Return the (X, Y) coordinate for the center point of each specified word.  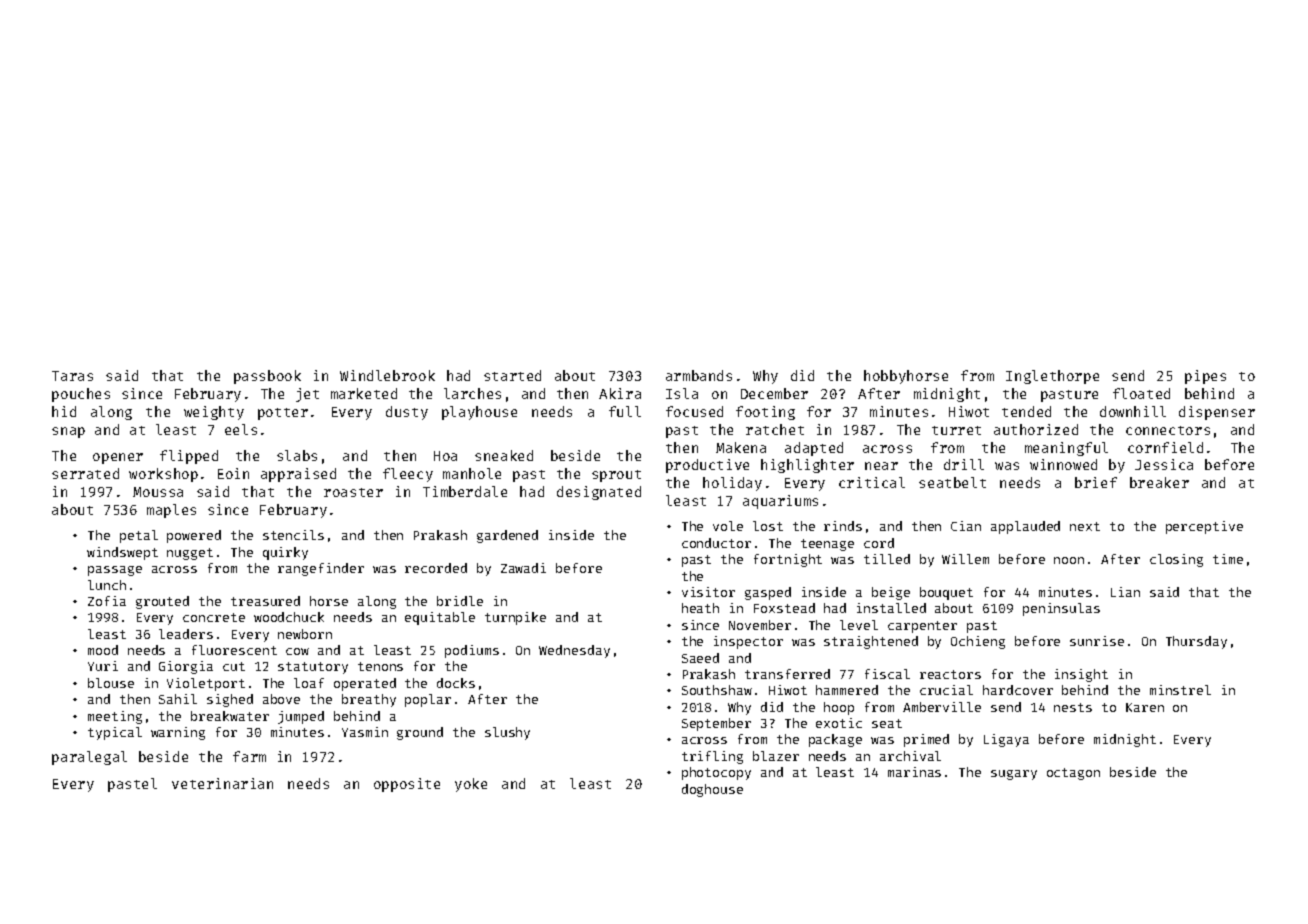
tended (1026, 411)
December (774, 393)
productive (707, 466)
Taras (72, 376)
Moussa (158, 492)
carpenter (922, 627)
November (760, 625)
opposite (407, 785)
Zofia (107, 601)
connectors (1168, 430)
